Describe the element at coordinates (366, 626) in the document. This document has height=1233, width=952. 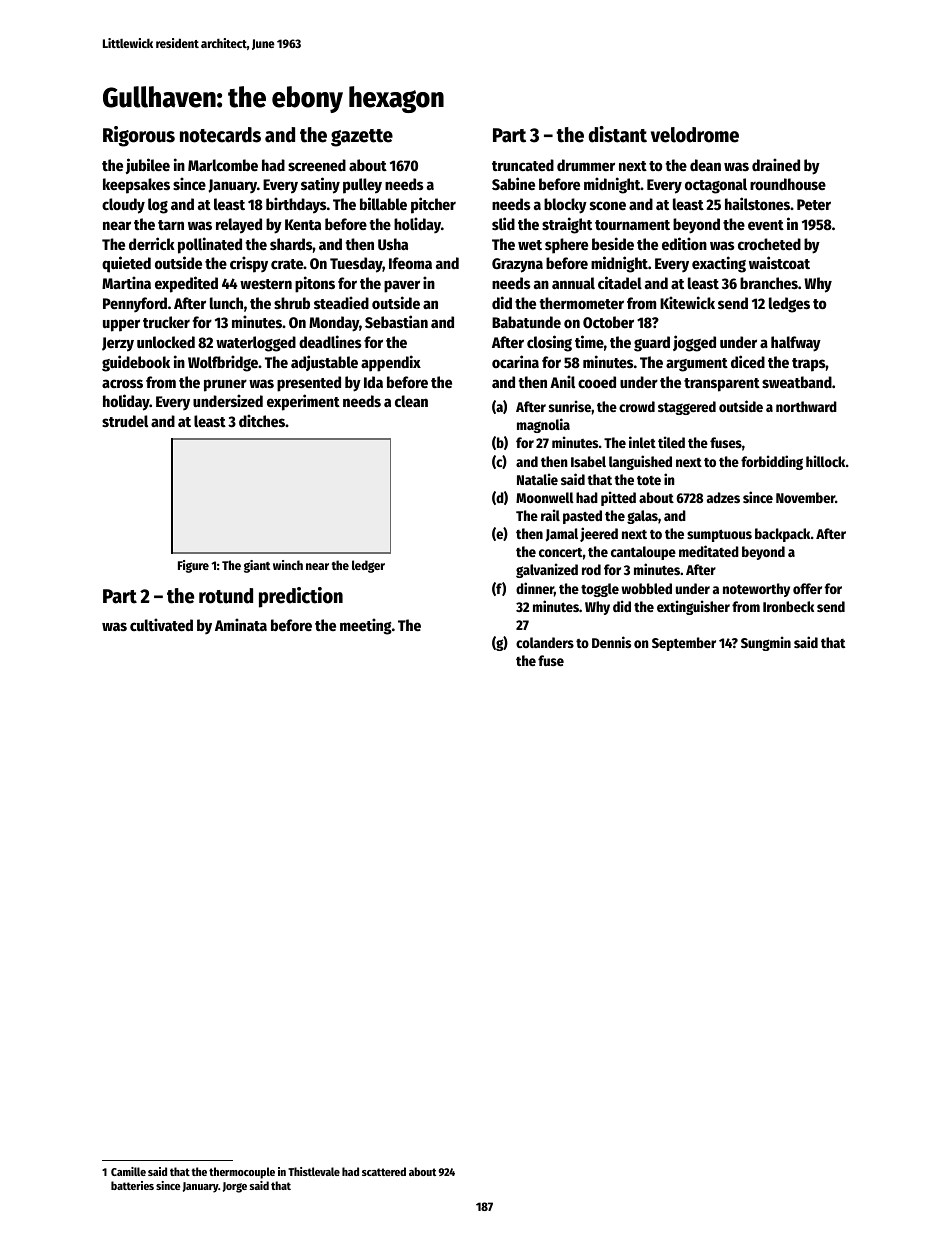
I see `meeting` at that location.
